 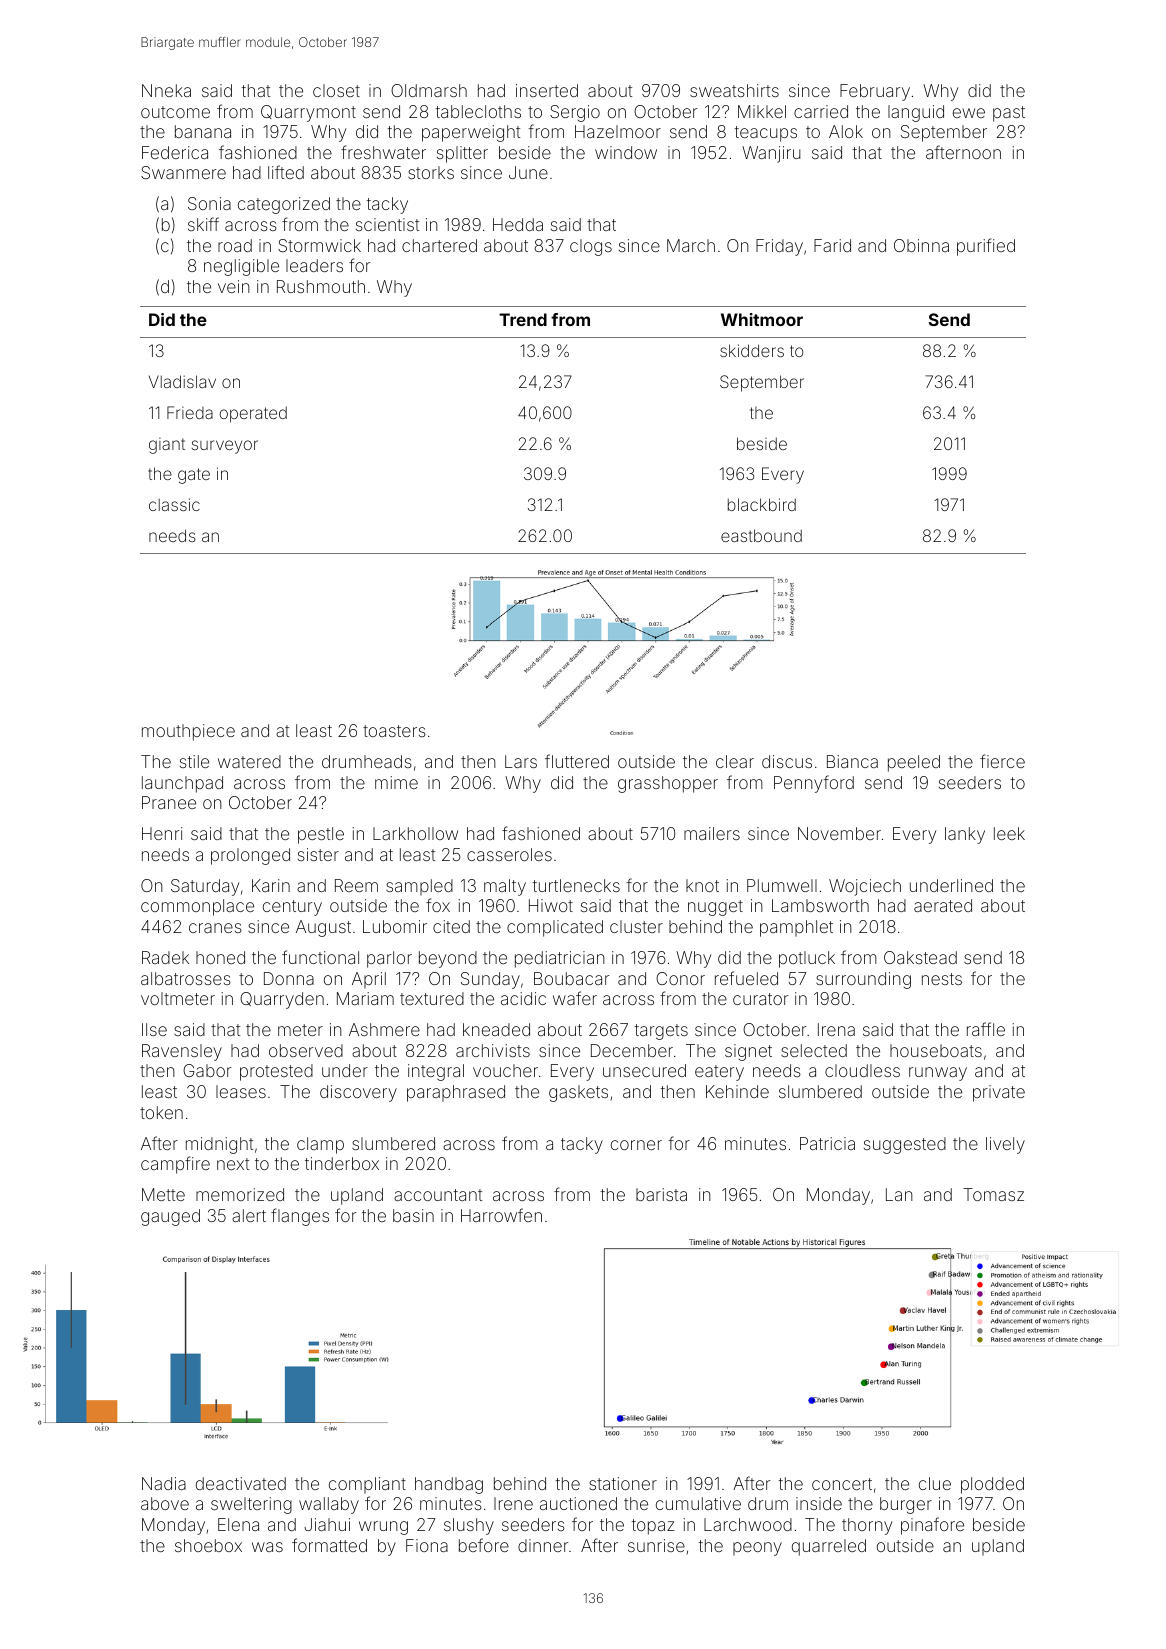 I want to click on purified, so click(x=986, y=247).
